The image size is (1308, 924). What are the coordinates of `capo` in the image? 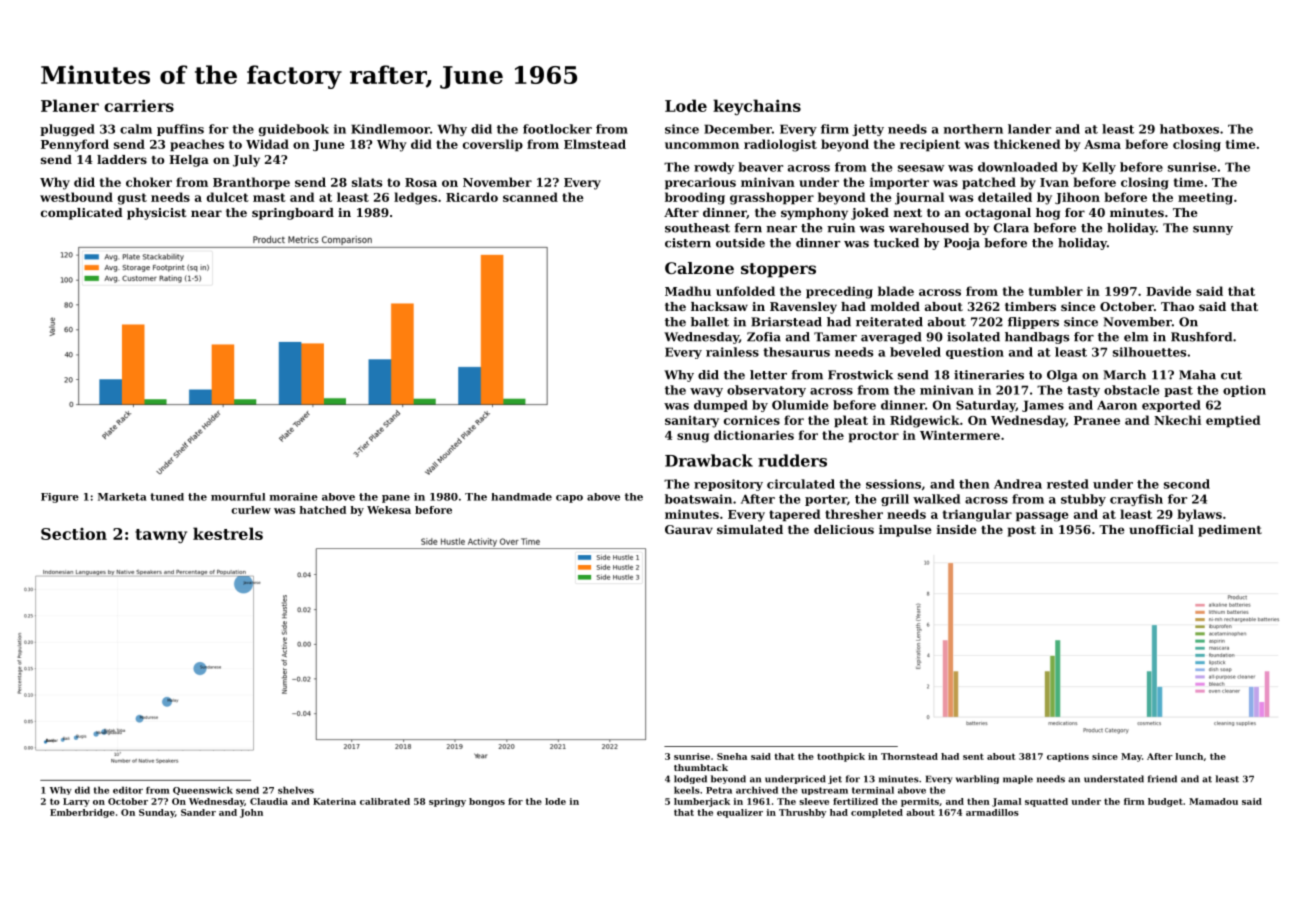 It's located at (569, 499).
